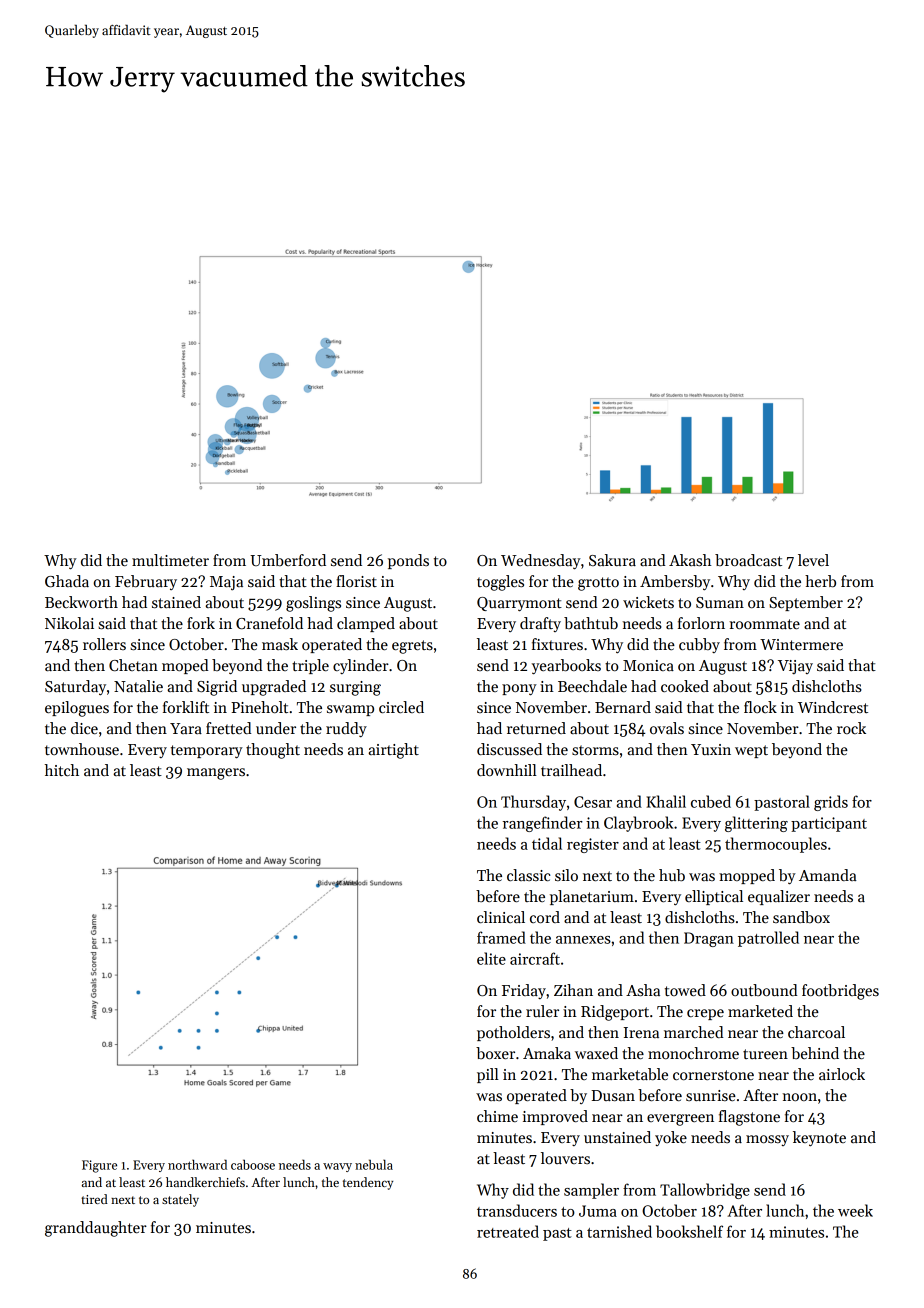  Describe the element at coordinates (699, 645) in the image. I see `cubby` at that location.
